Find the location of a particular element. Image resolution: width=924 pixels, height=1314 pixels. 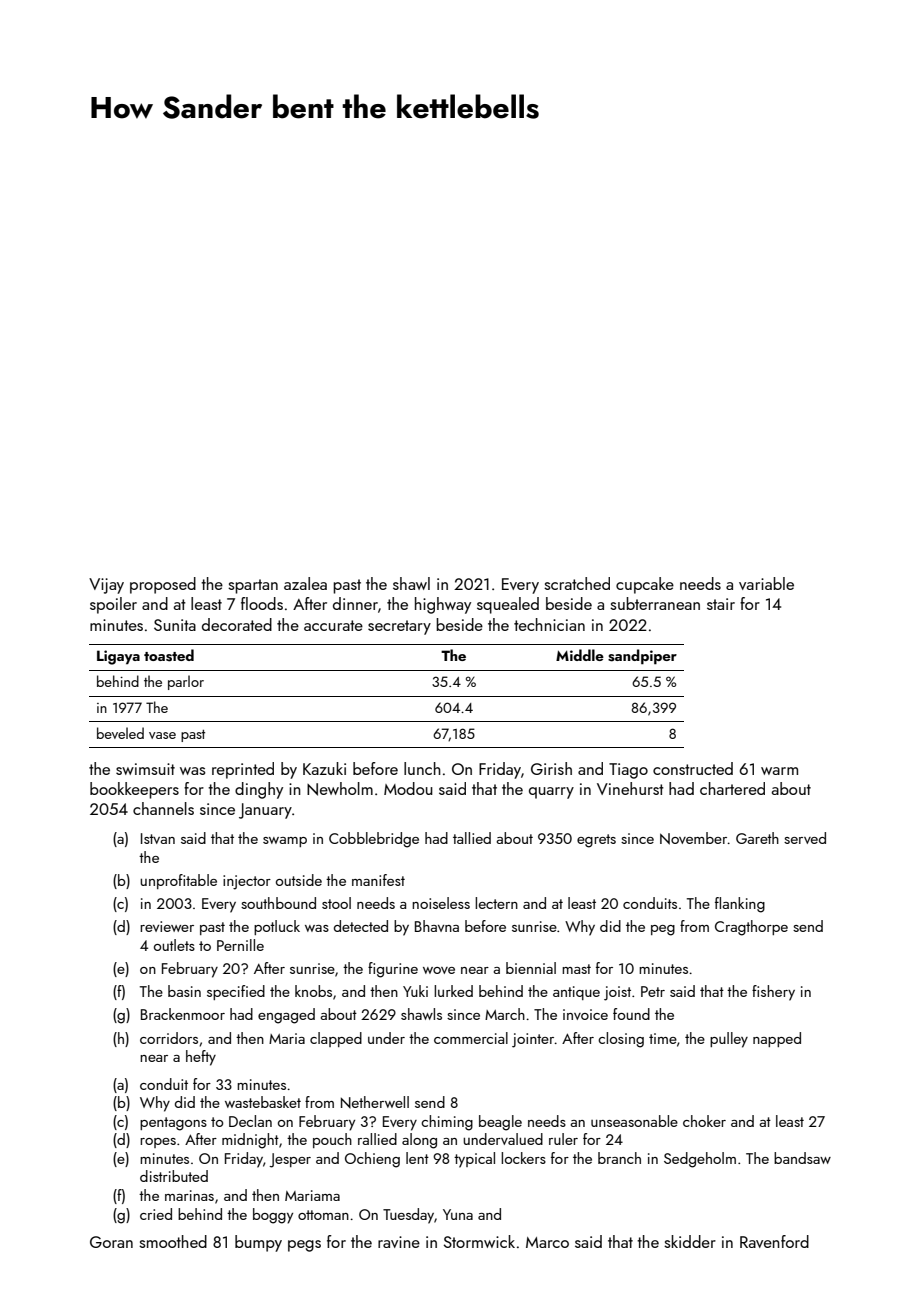

Brackenmoor is located at coordinates (183, 1014).
